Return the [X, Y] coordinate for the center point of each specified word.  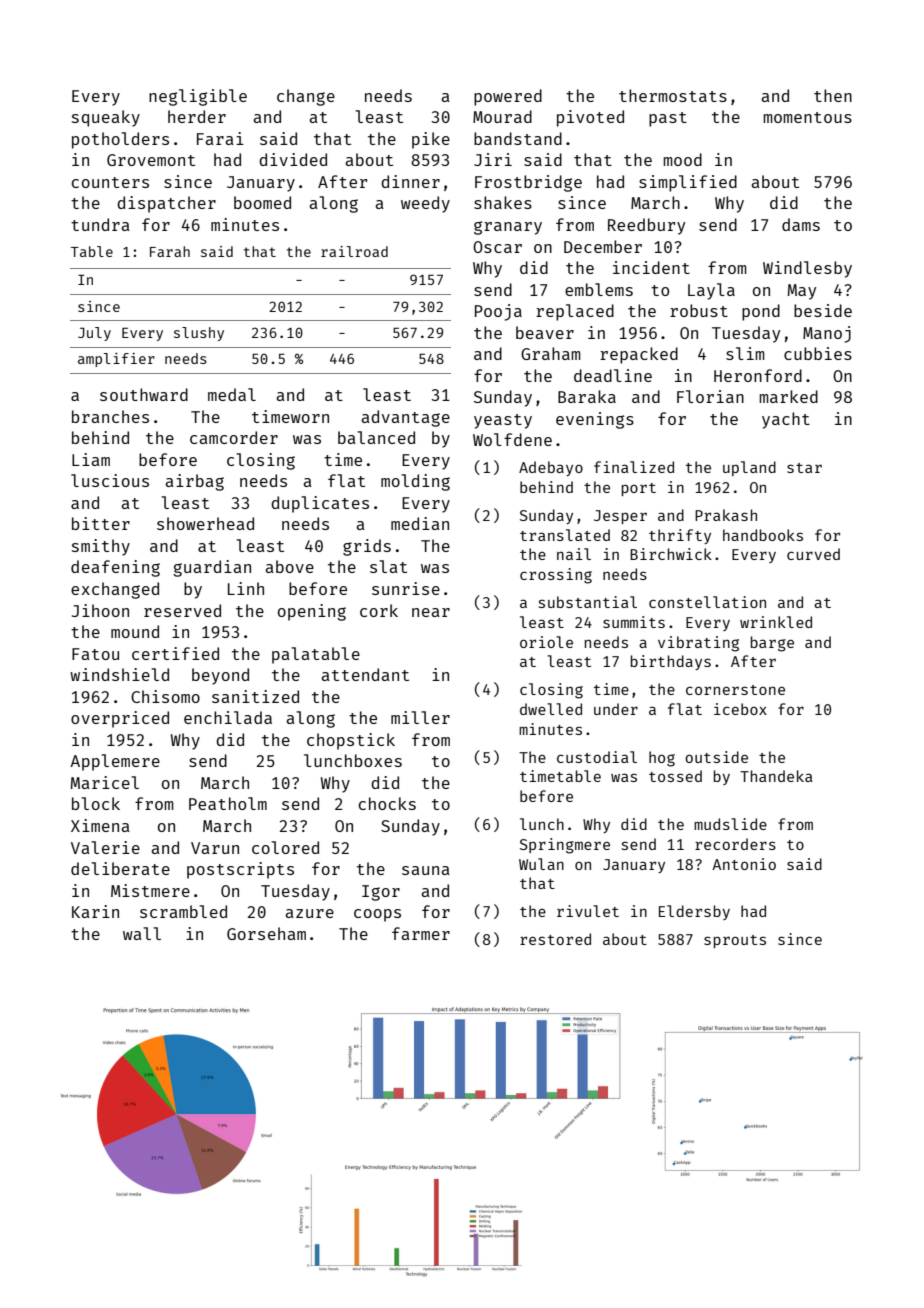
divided [293, 159]
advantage [405, 418]
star [804, 468]
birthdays [671, 662]
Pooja [498, 312]
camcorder [234, 437]
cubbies [818, 353]
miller [420, 717]
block [96, 803]
